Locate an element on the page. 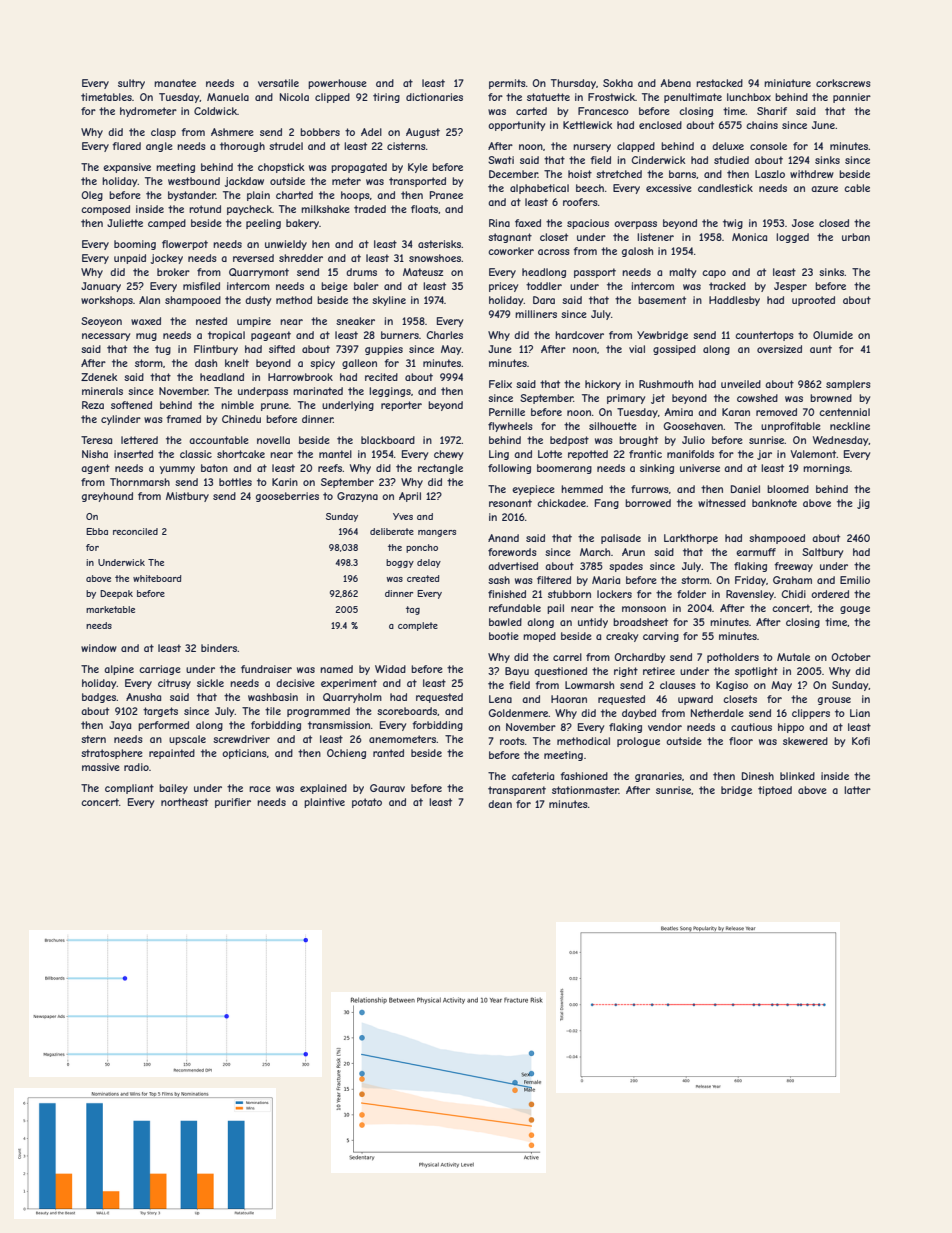 The width and height of the image is (952, 1233). rotund is located at coordinates (205, 209).
